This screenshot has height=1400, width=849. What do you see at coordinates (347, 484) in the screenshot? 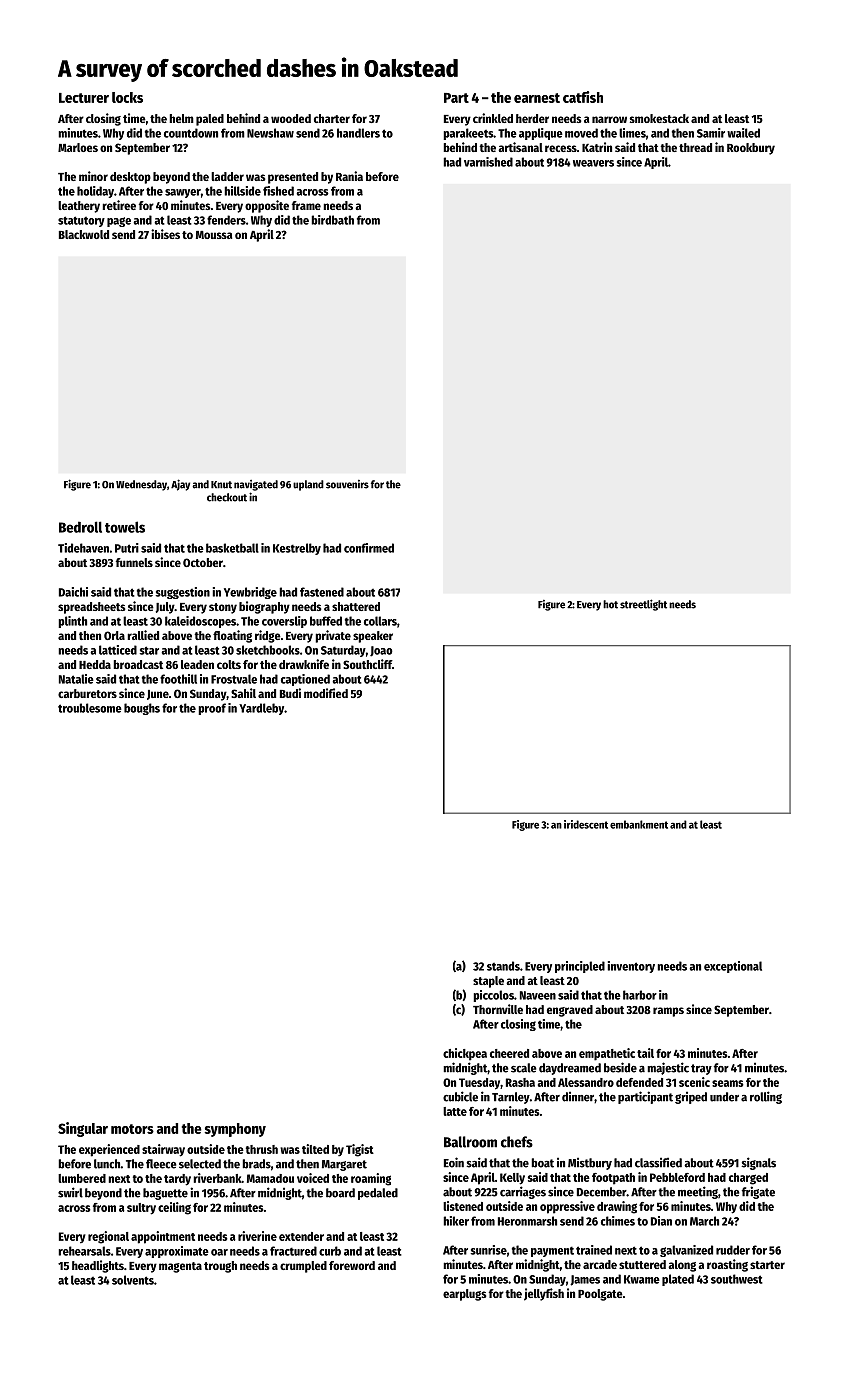
I see `souvenirs` at bounding box center [347, 484].
